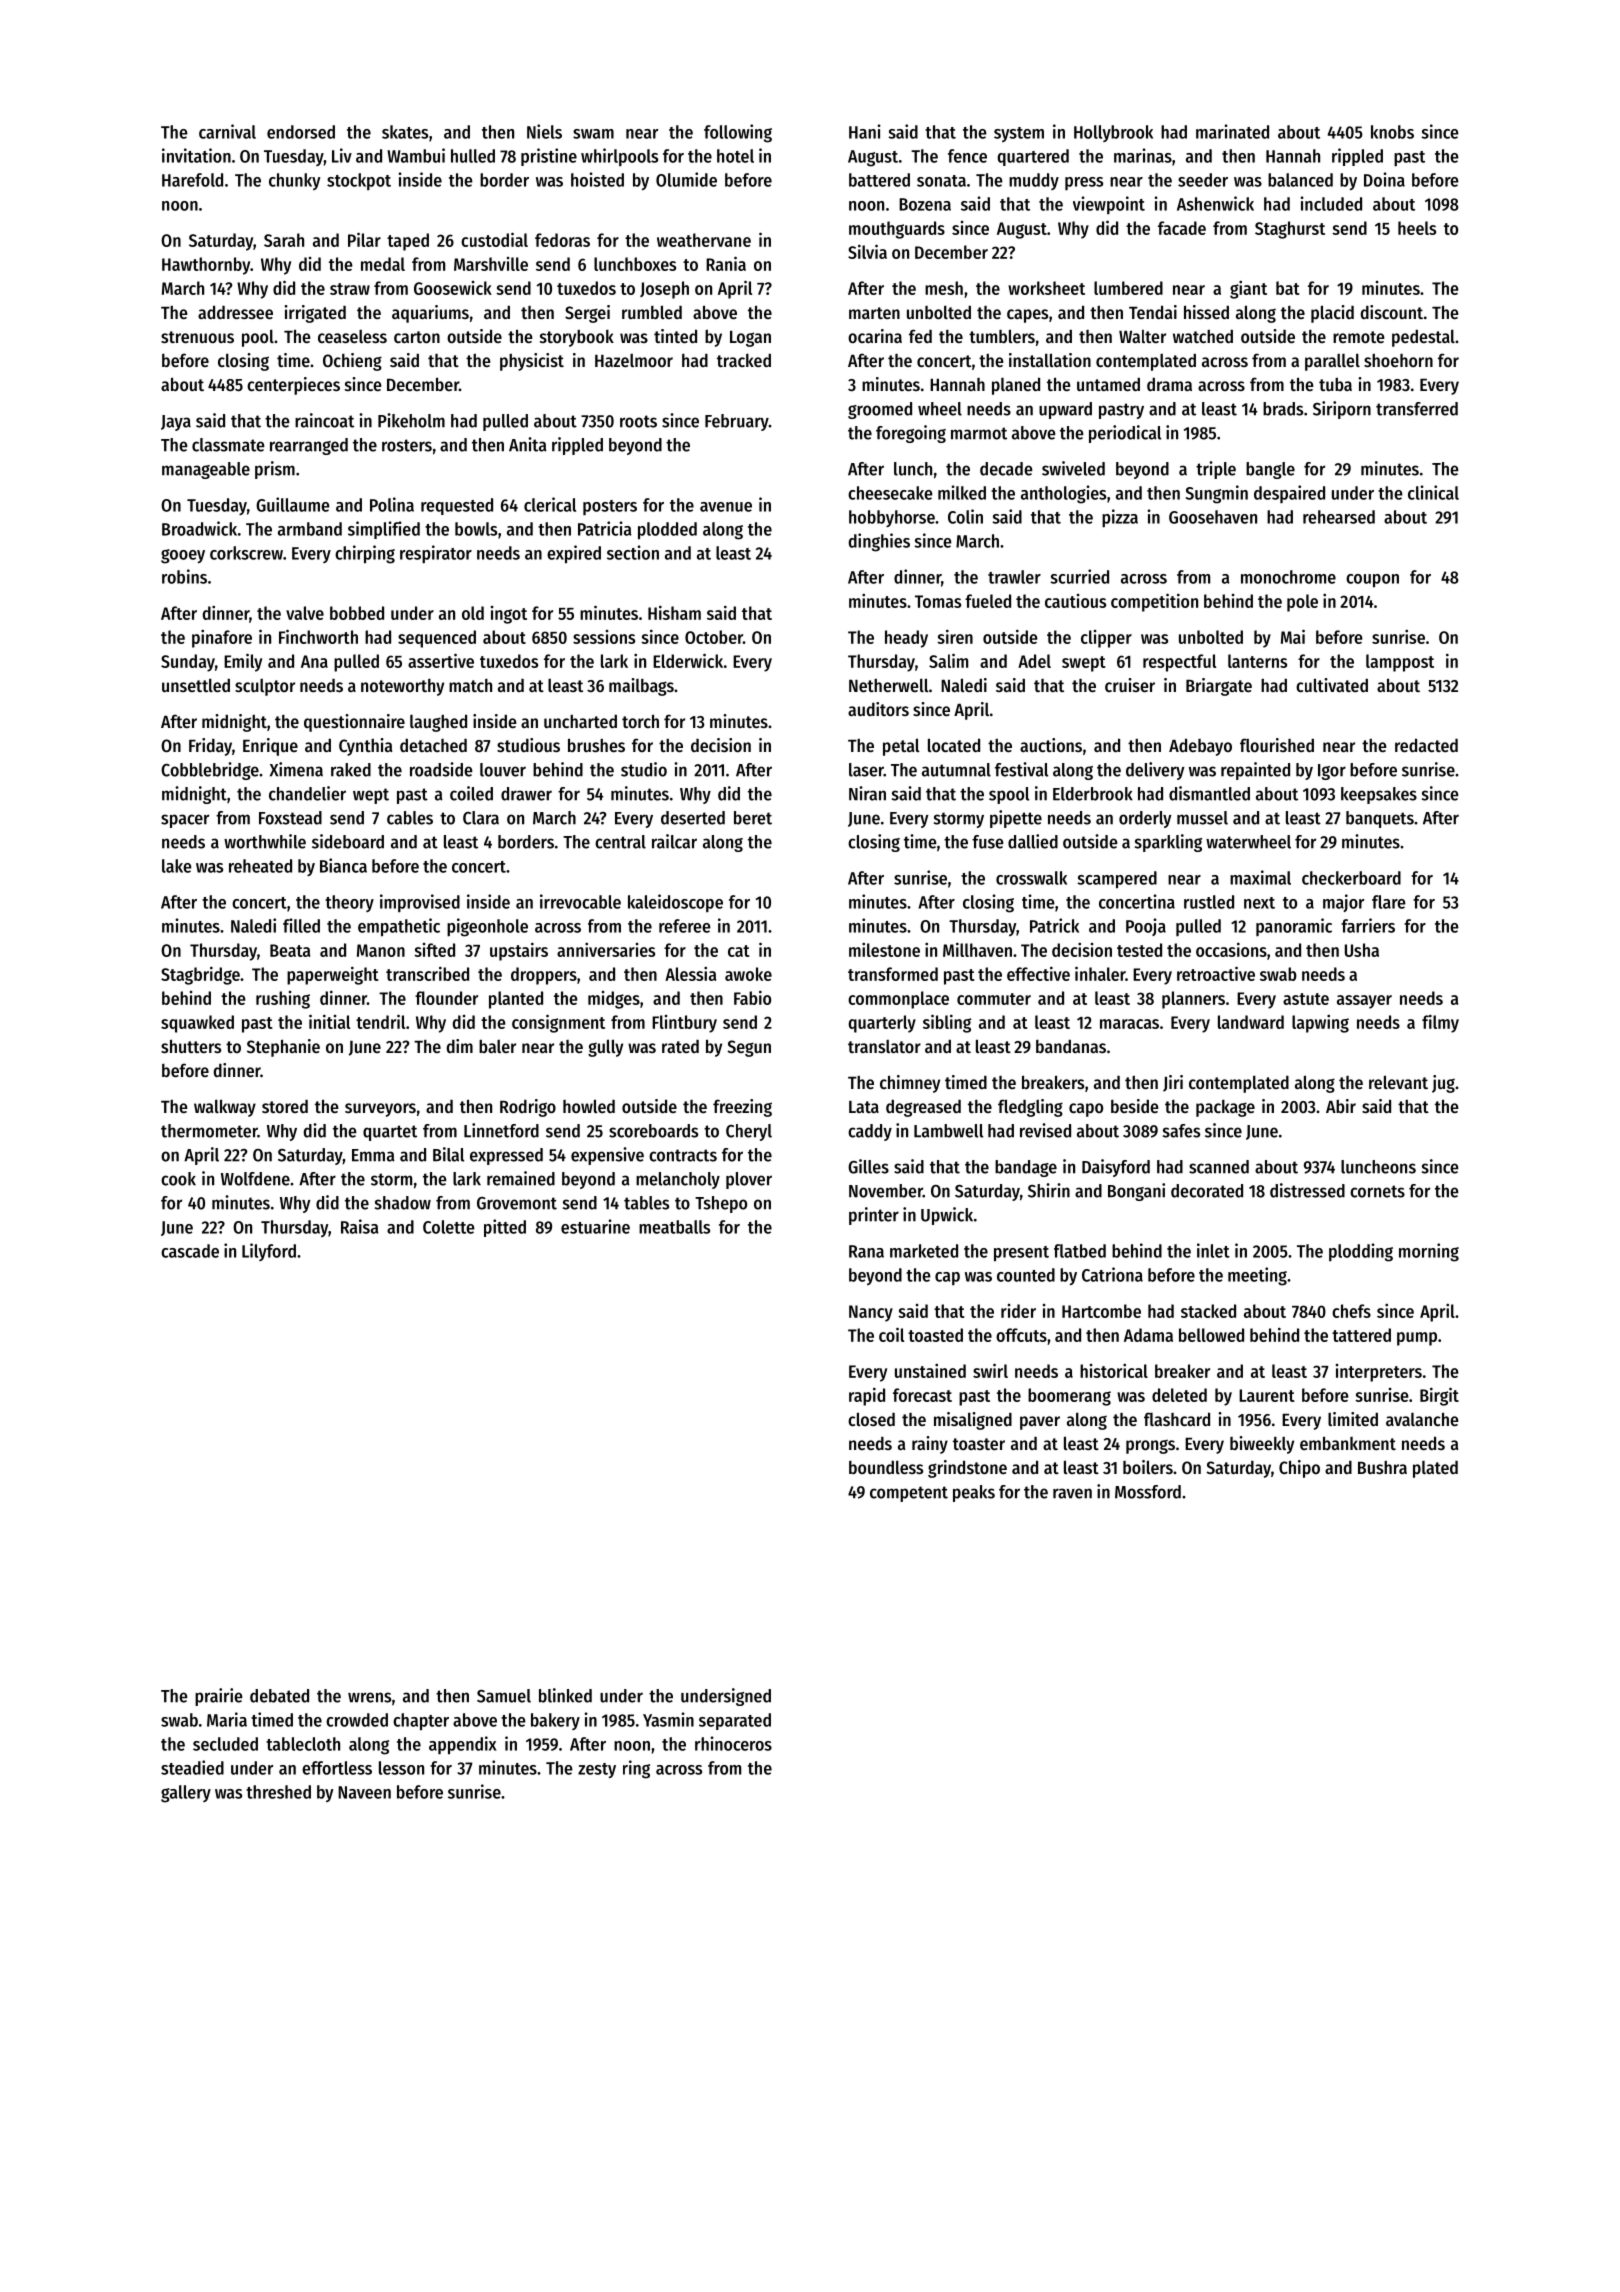 Image resolution: width=1620 pixels, height=2292 pixels. Describe the element at coordinates (318, 636) in the screenshot. I see `Finchworth` at that location.
